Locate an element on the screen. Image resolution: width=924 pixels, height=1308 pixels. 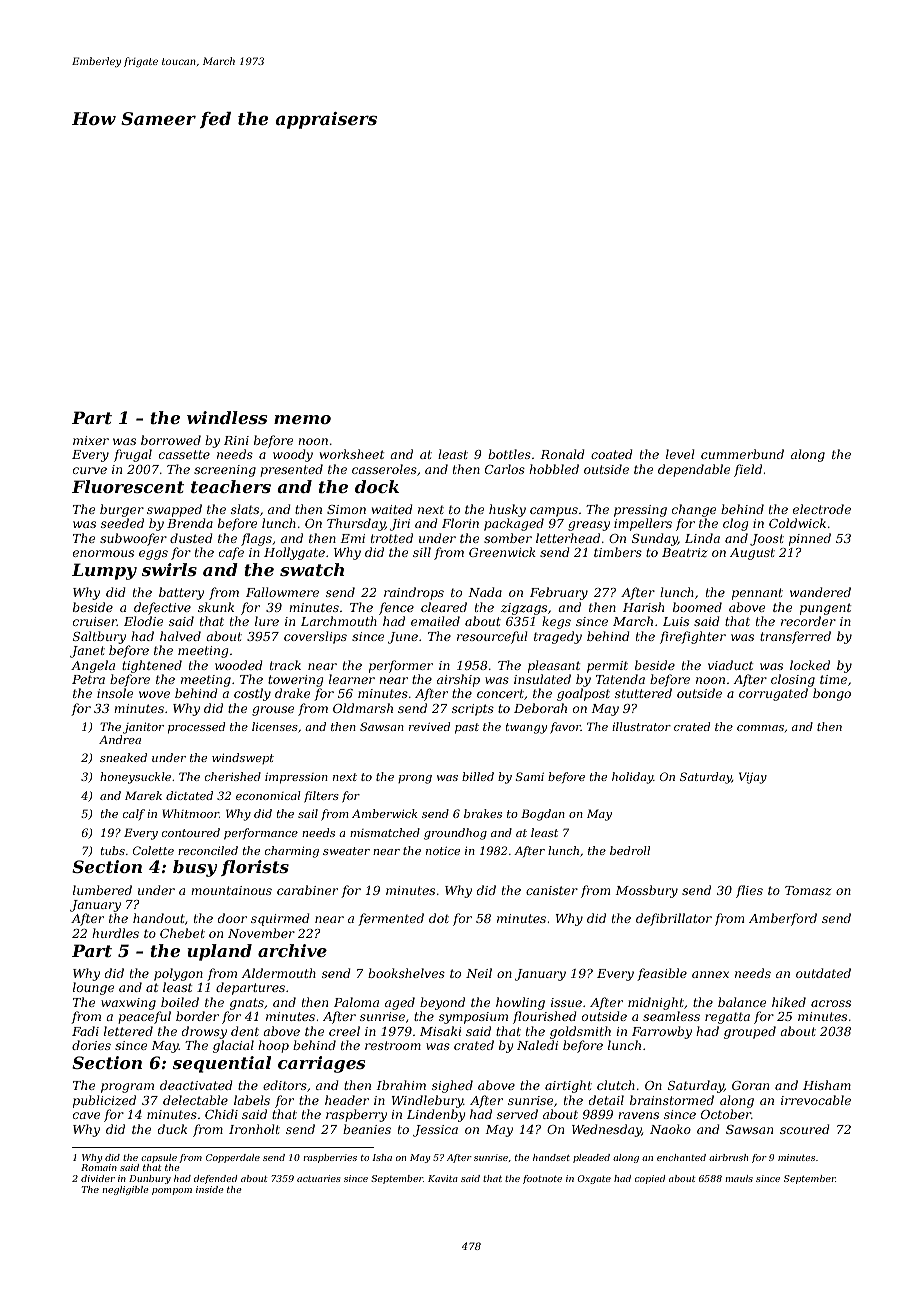
notice is located at coordinates (443, 851).
